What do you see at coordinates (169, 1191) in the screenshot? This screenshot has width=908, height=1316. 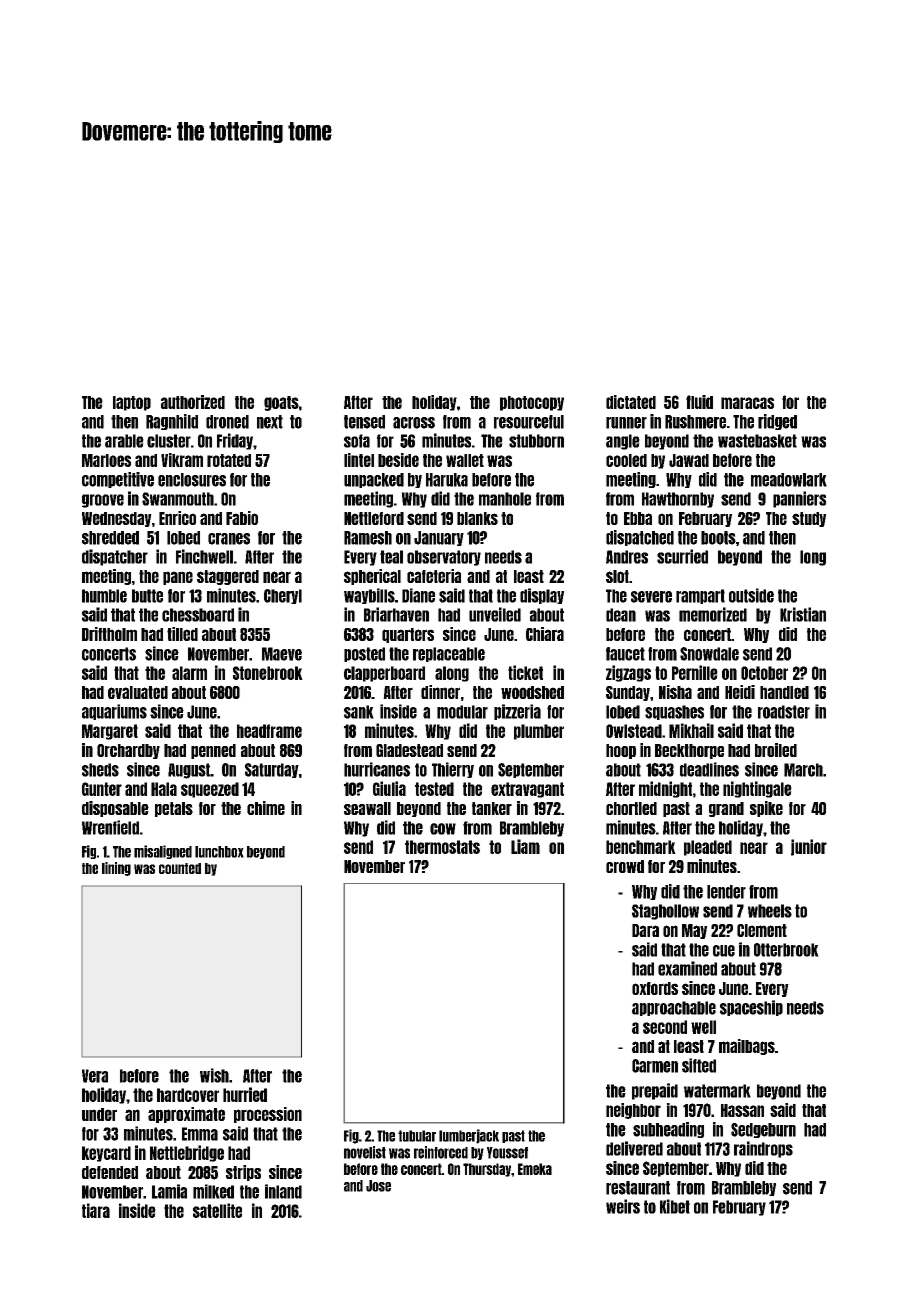 I see `Lamia` at bounding box center [169, 1191].
